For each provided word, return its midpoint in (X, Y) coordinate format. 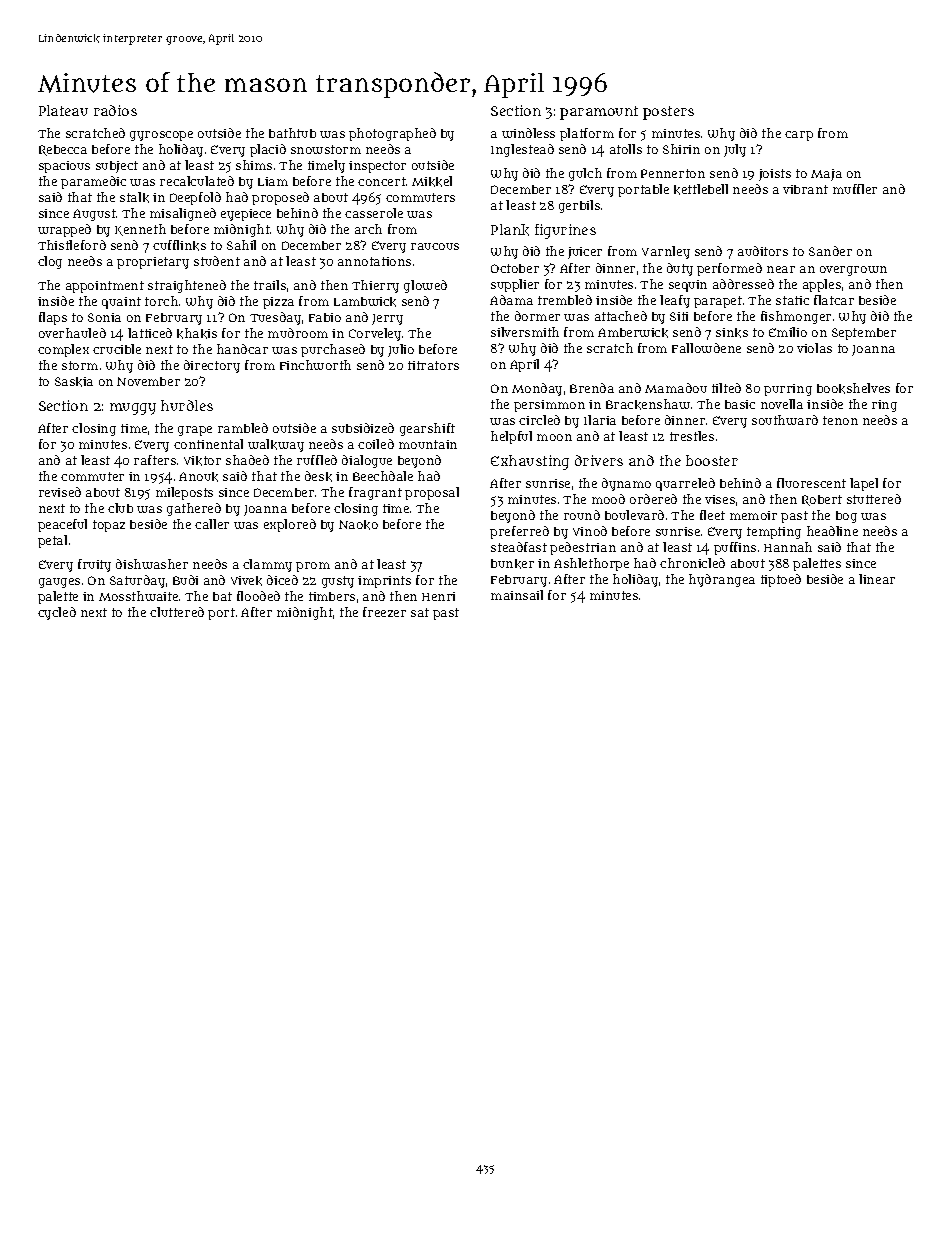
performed (729, 269)
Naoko (358, 525)
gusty (338, 582)
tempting (774, 533)
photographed (392, 134)
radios (115, 110)
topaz (109, 526)
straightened (187, 286)
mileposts (184, 493)
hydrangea (722, 580)
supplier (515, 285)
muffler (855, 189)
